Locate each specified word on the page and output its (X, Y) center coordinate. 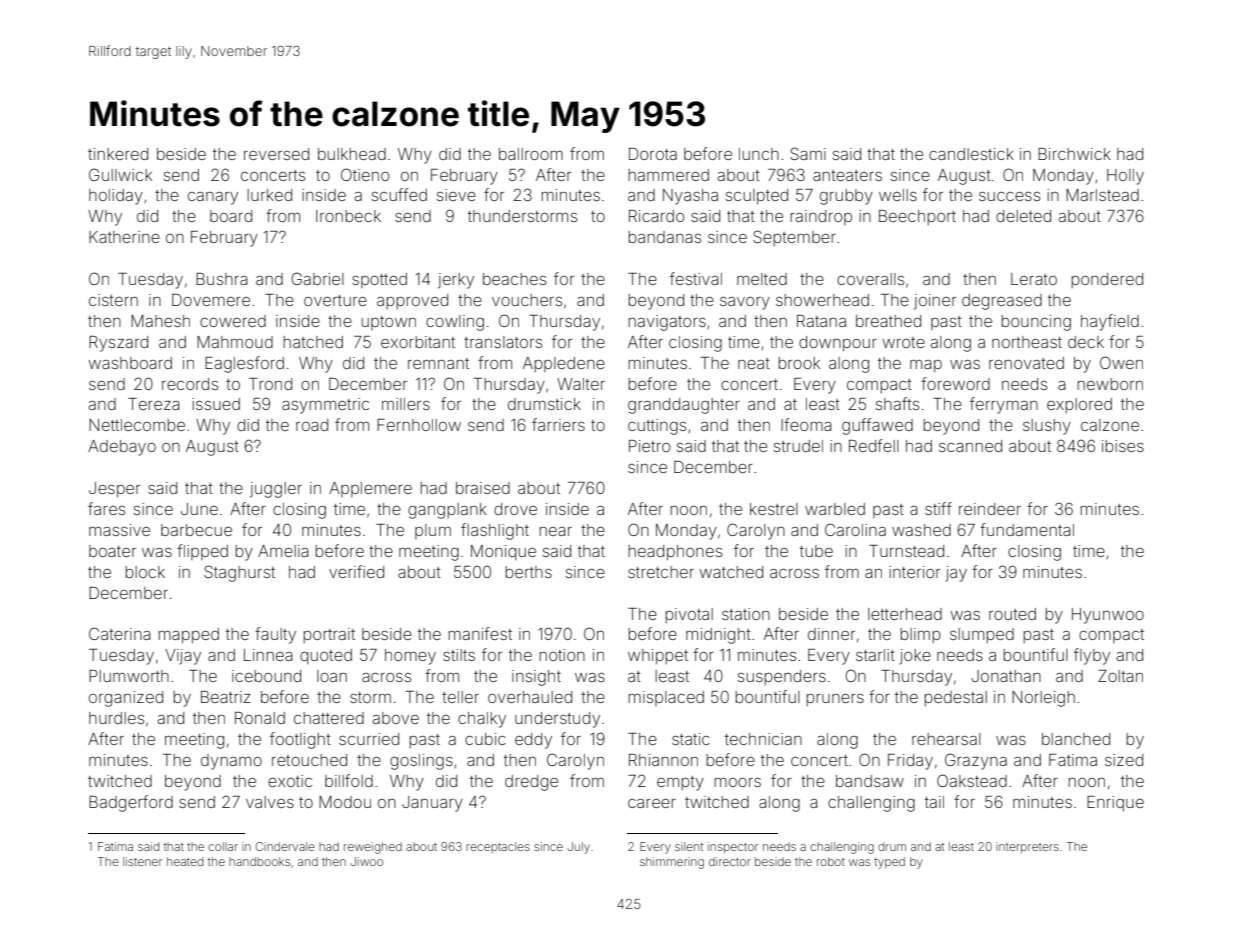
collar (223, 846)
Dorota (653, 154)
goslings (421, 762)
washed (921, 530)
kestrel (774, 509)
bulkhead (352, 154)
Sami (808, 153)
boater (112, 551)
